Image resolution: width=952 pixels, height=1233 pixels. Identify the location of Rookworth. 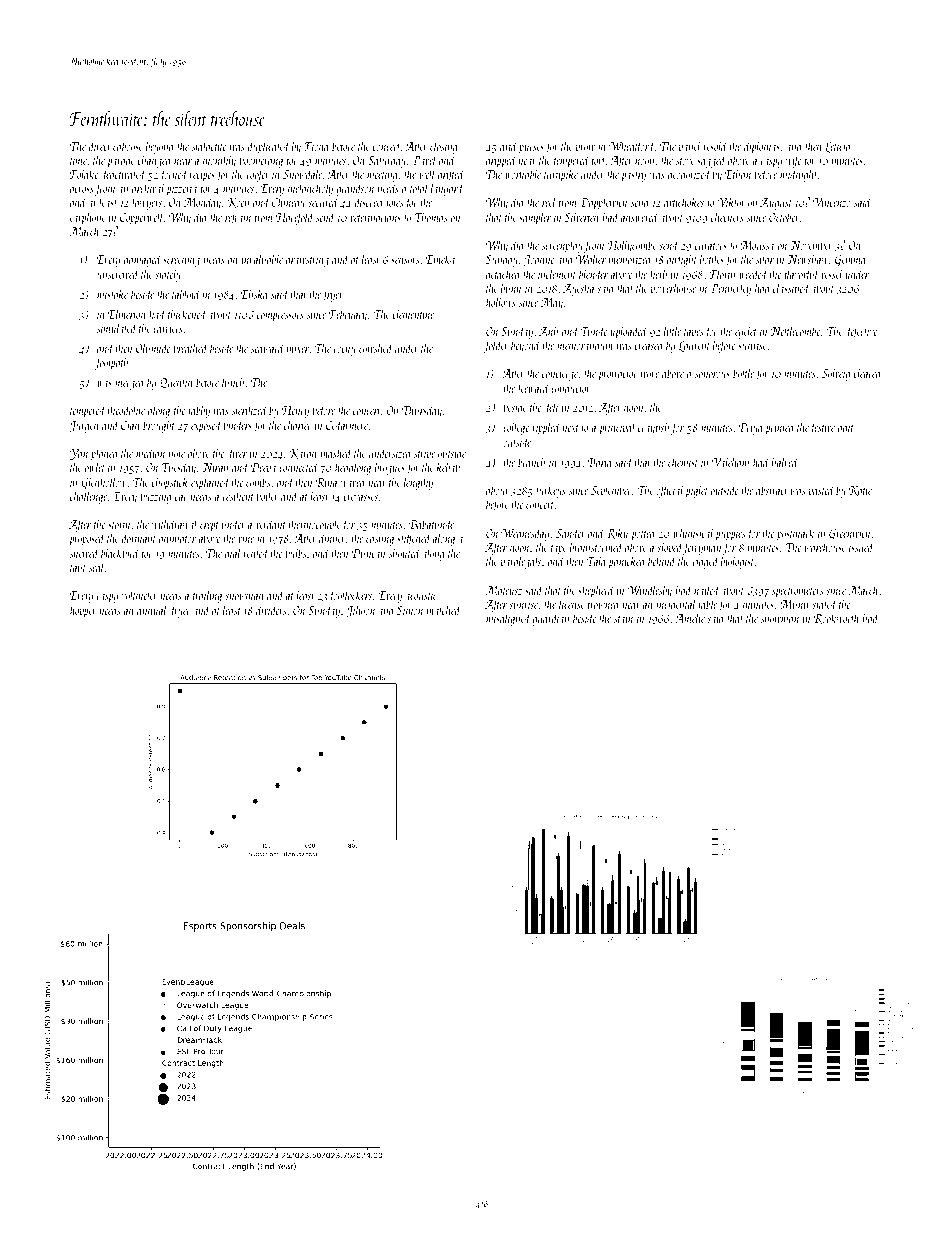
(836, 618).
